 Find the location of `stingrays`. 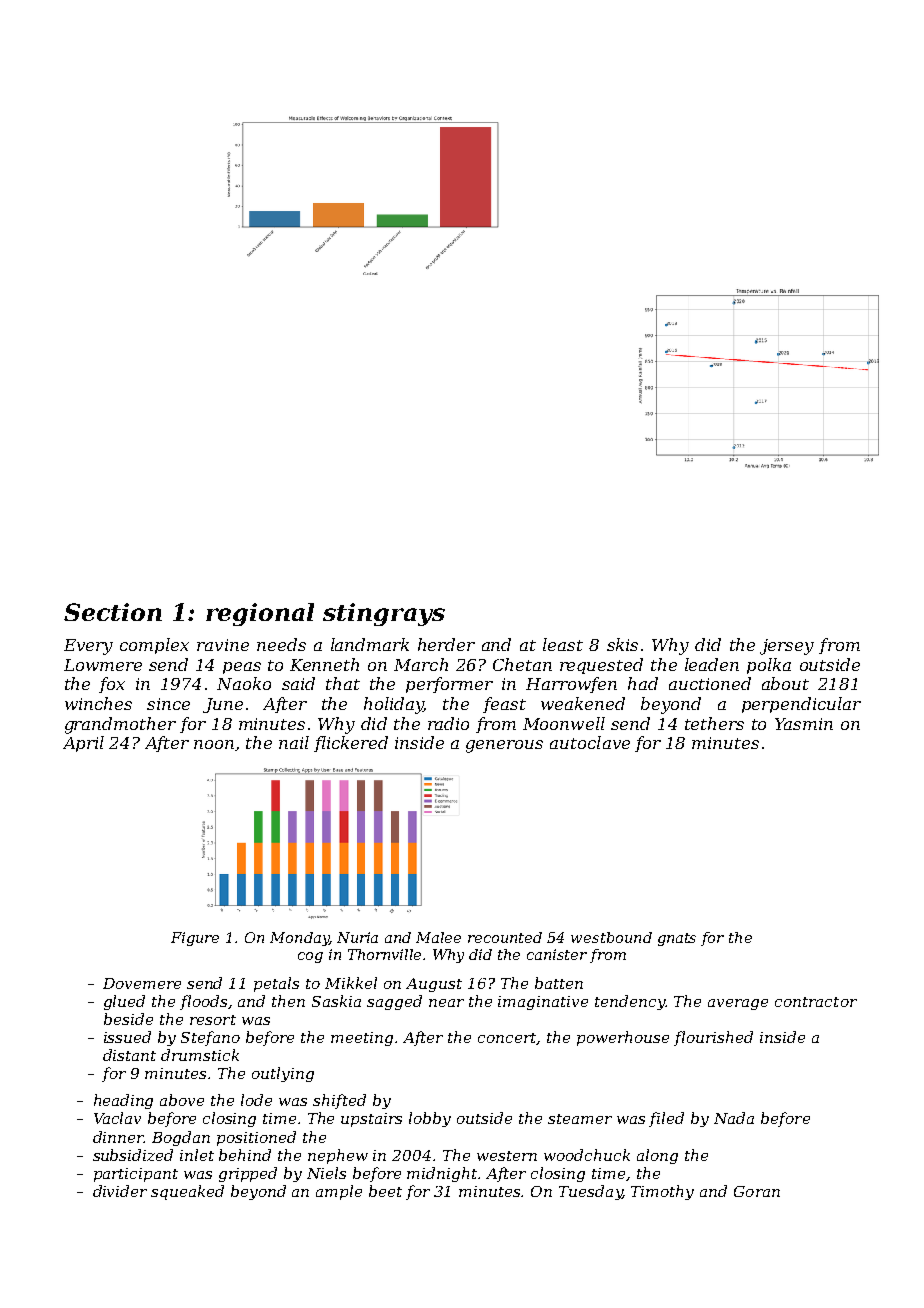

stingrays is located at coordinates (384, 614).
